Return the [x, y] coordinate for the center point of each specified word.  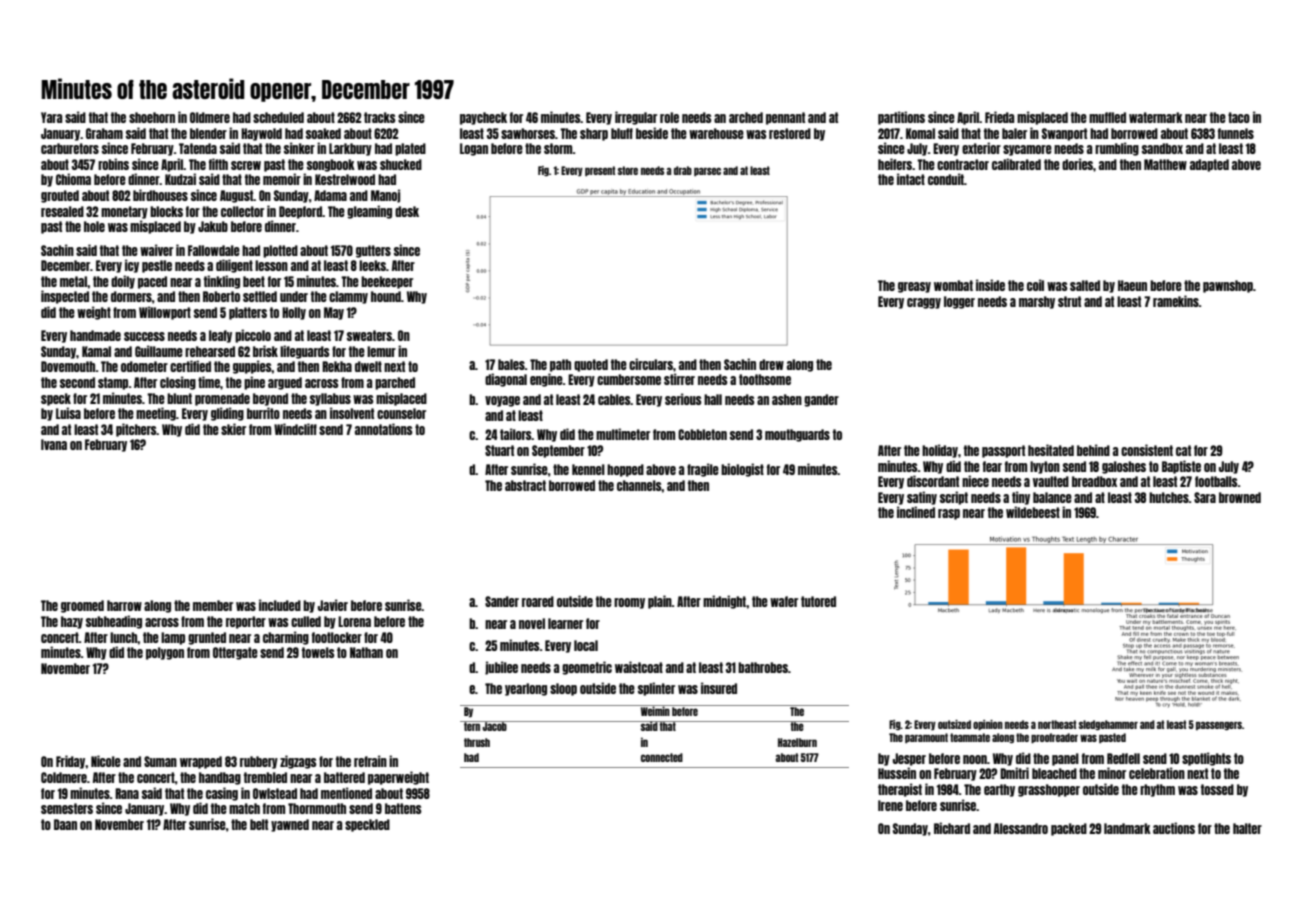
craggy [924, 303]
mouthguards [797, 435]
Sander [502, 601]
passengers [1219, 726]
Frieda [999, 117]
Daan [65, 824]
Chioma [73, 179]
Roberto [221, 296]
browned [1240, 497]
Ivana [54, 444]
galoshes [1124, 467]
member [213, 605]
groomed [82, 606]
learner [565, 623]
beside [652, 133]
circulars [651, 364]
